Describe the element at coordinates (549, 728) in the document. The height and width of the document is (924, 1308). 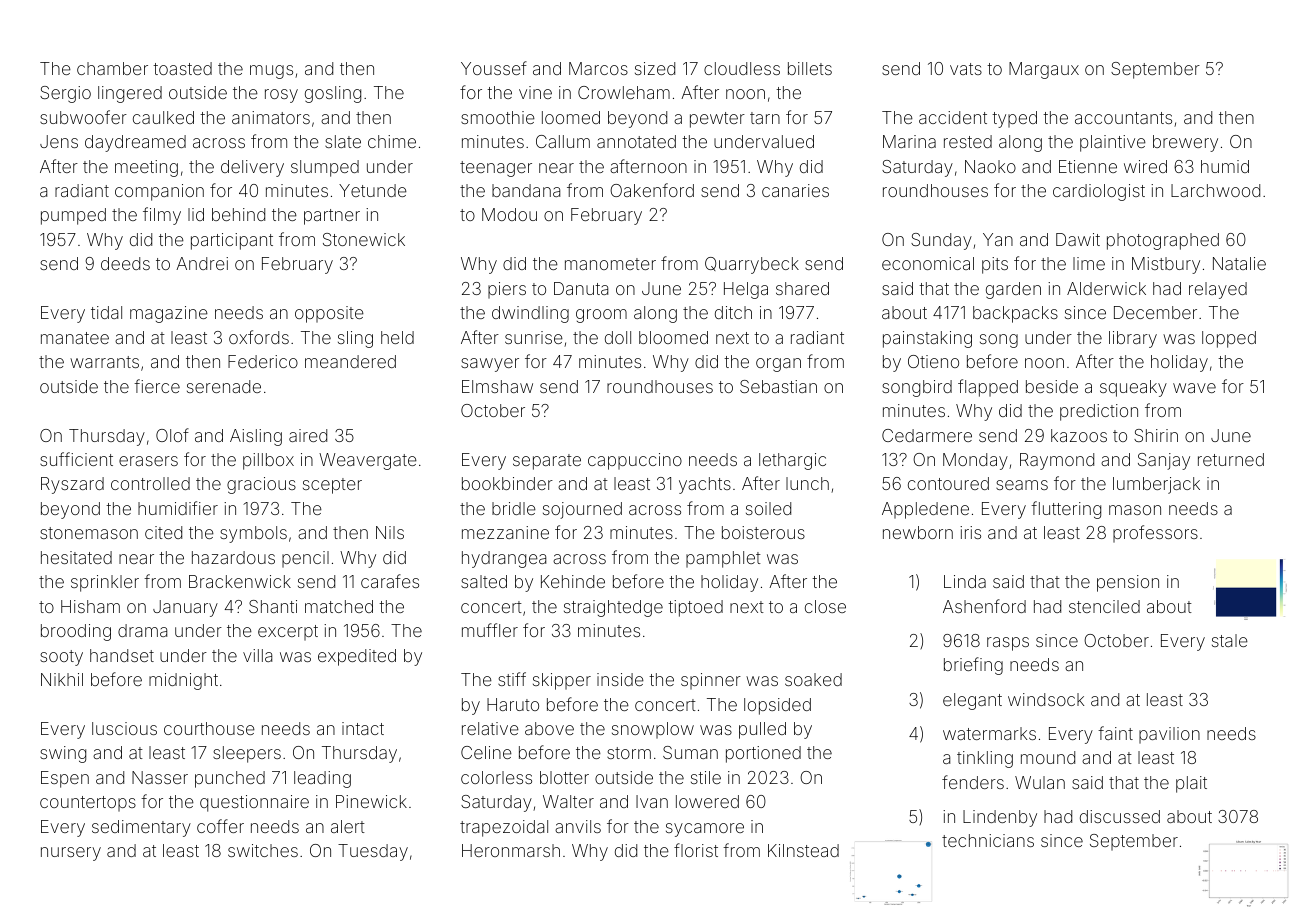
I see `above` at that location.
